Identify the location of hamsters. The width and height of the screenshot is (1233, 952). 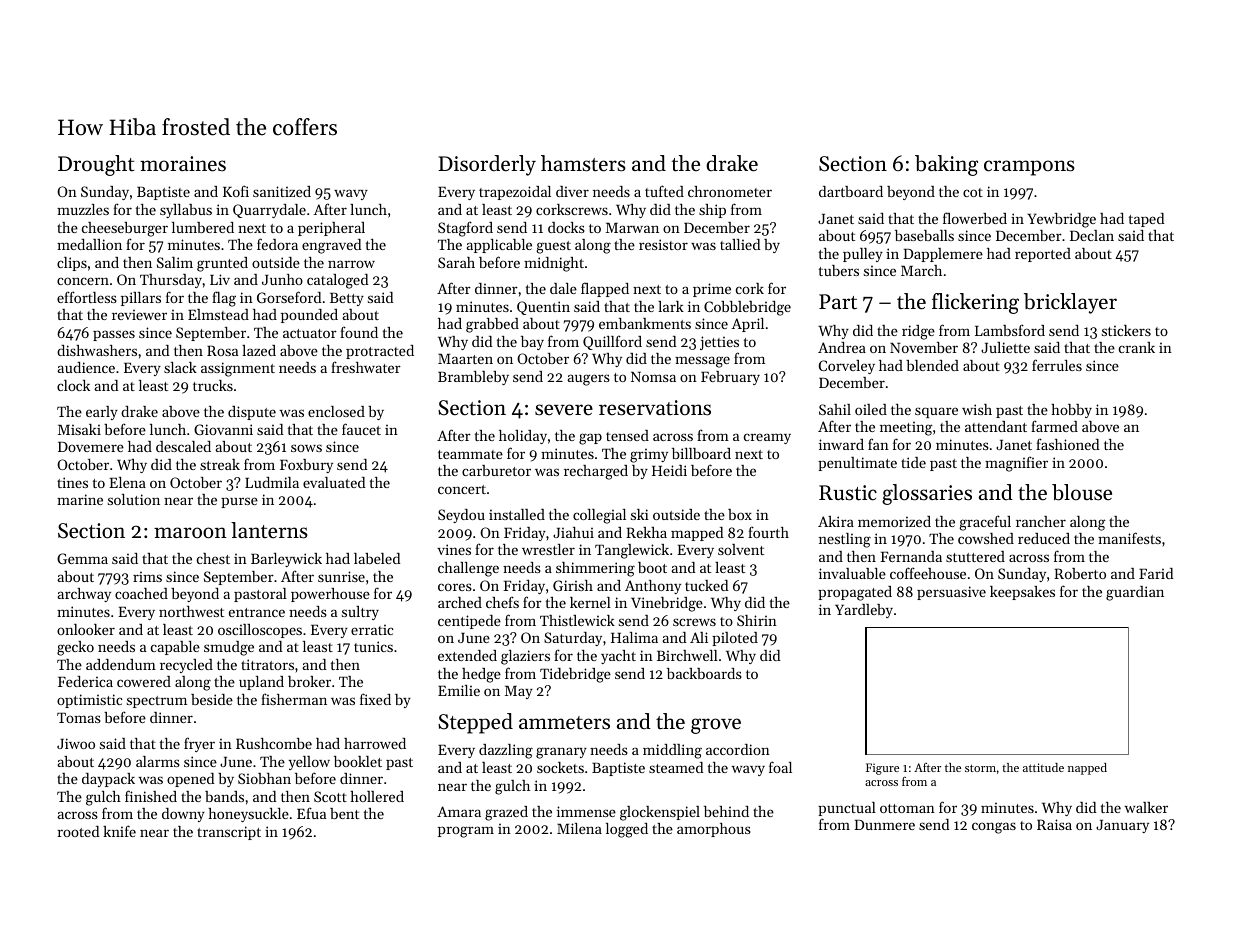
(583, 163).
